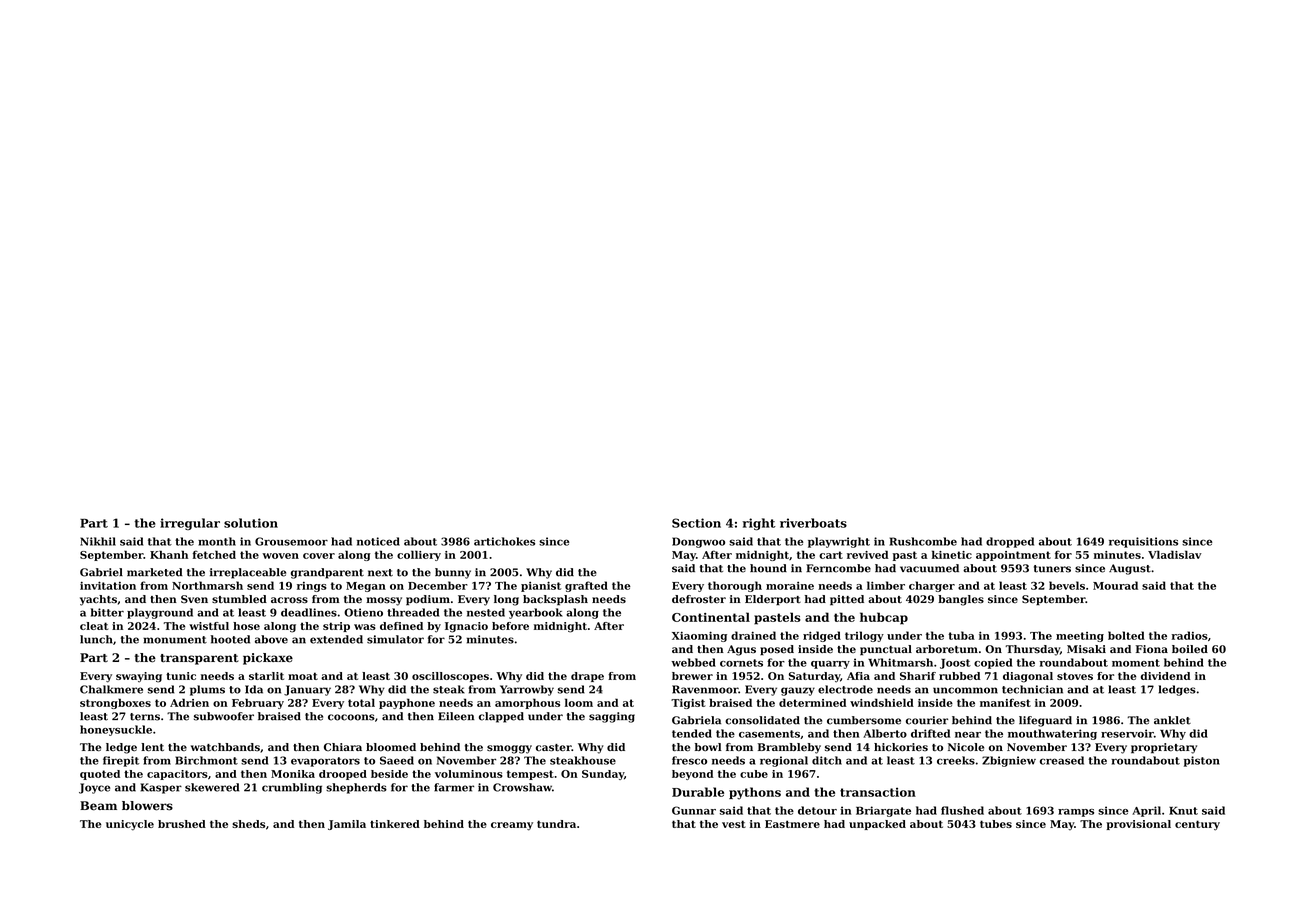 This screenshot has height=924, width=1308. Describe the element at coordinates (822, 636) in the screenshot. I see `ridged` at that location.
